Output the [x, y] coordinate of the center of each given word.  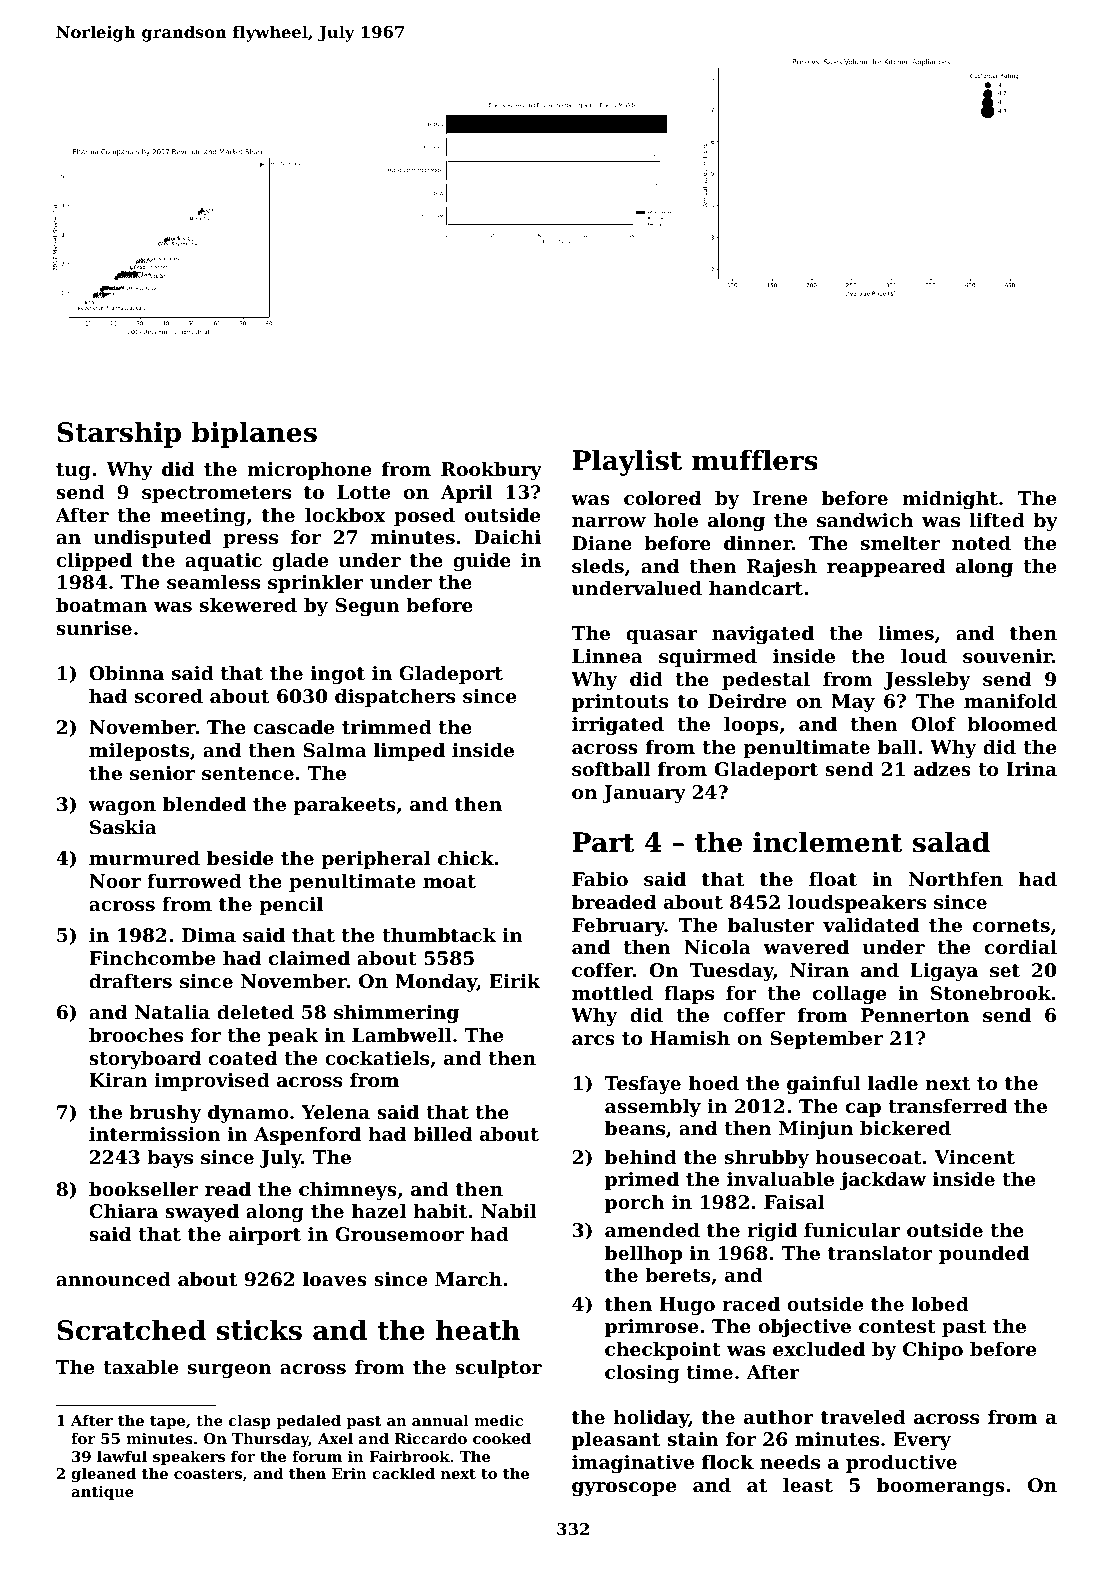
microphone [309, 471]
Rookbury [491, 471]
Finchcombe [152, 958]
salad [951, 842]
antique [102, 1493]
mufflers [755, 460]
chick [466, 858]
